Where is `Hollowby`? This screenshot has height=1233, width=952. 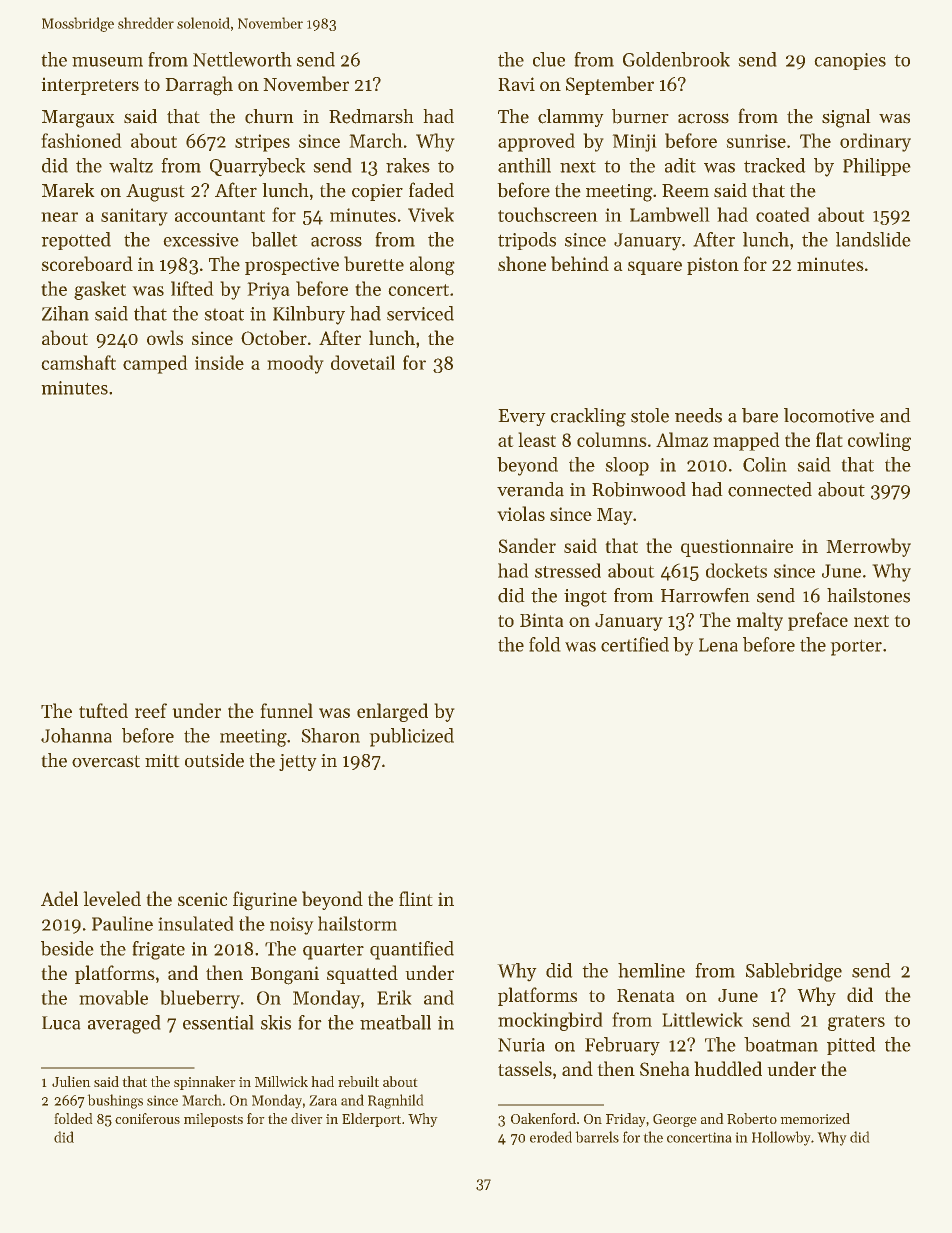 Hollowby is located at coordinates (781, 1138).
